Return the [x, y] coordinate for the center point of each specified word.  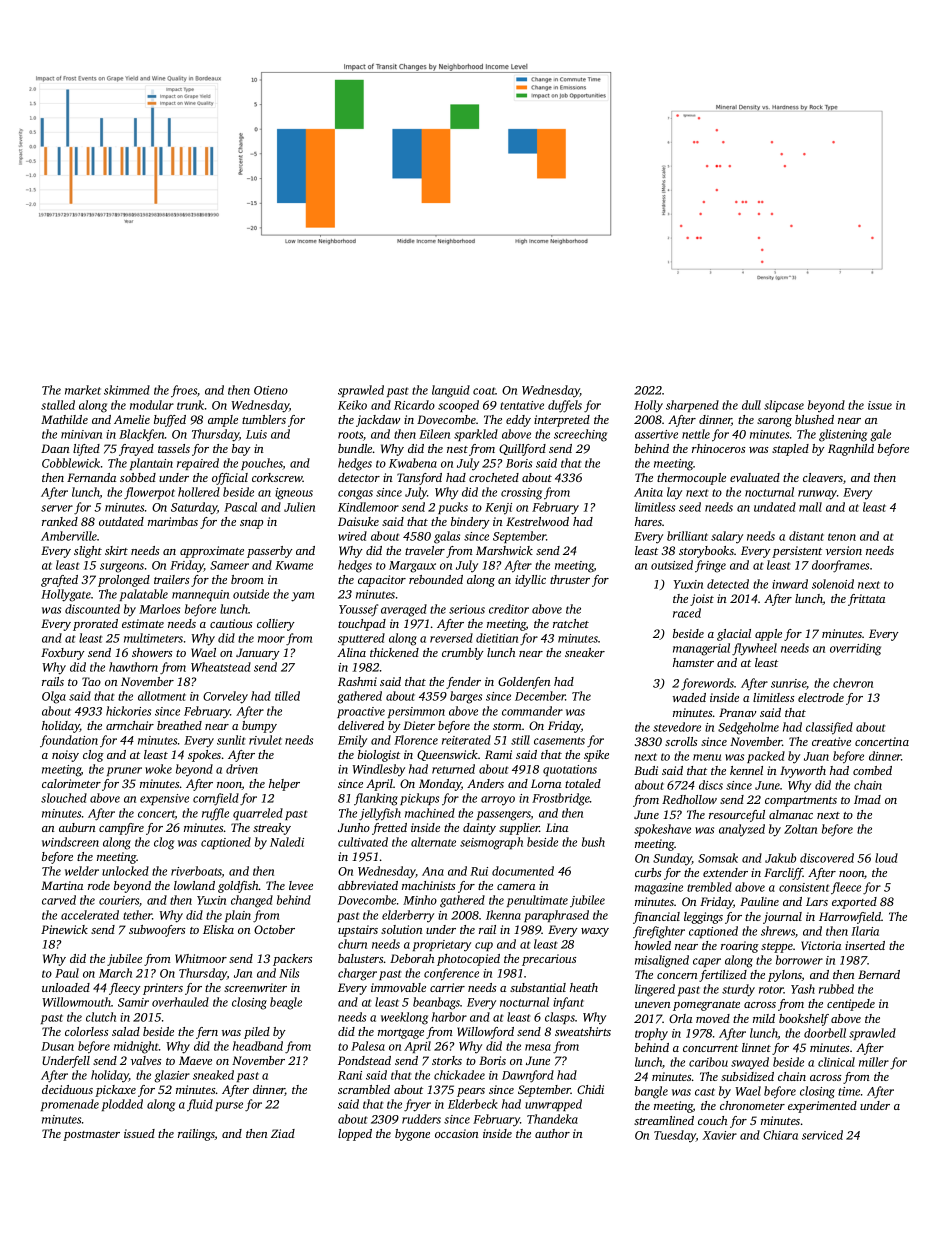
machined [430, 813]
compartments [801, 802]
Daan [55, 448]
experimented [822, 1107]
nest [457, 449]
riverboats [196, 872]
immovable [398, 987]
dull [751, 405]
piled [257, 1033]
